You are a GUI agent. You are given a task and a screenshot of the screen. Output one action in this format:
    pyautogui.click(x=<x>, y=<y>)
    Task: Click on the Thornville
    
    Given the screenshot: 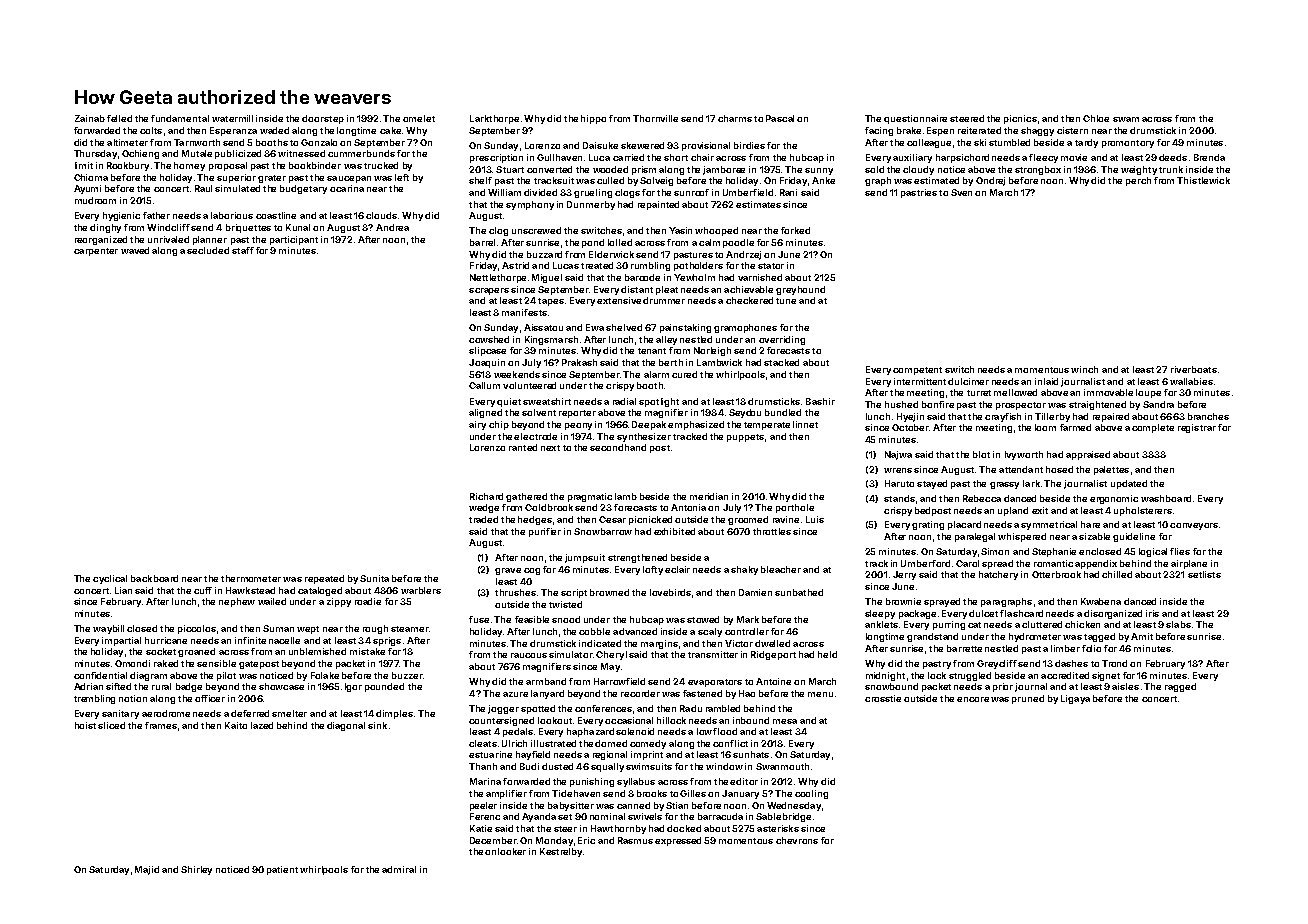 What is the action you would take?
    pyautogui.click(x=655, y=118)
